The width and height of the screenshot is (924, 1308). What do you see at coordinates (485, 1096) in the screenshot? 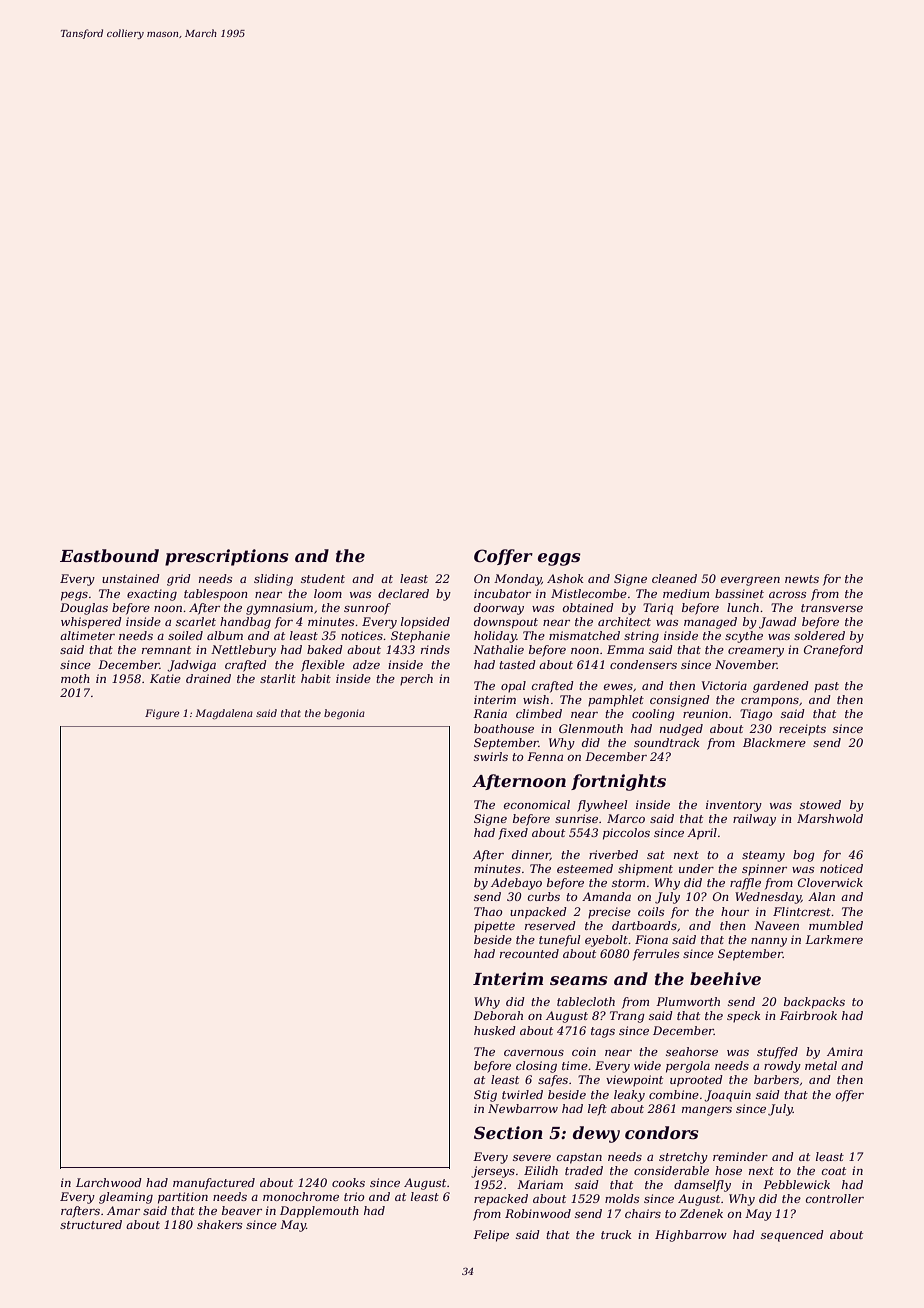
I see `Stig` at bounding box center [485, 1096].
